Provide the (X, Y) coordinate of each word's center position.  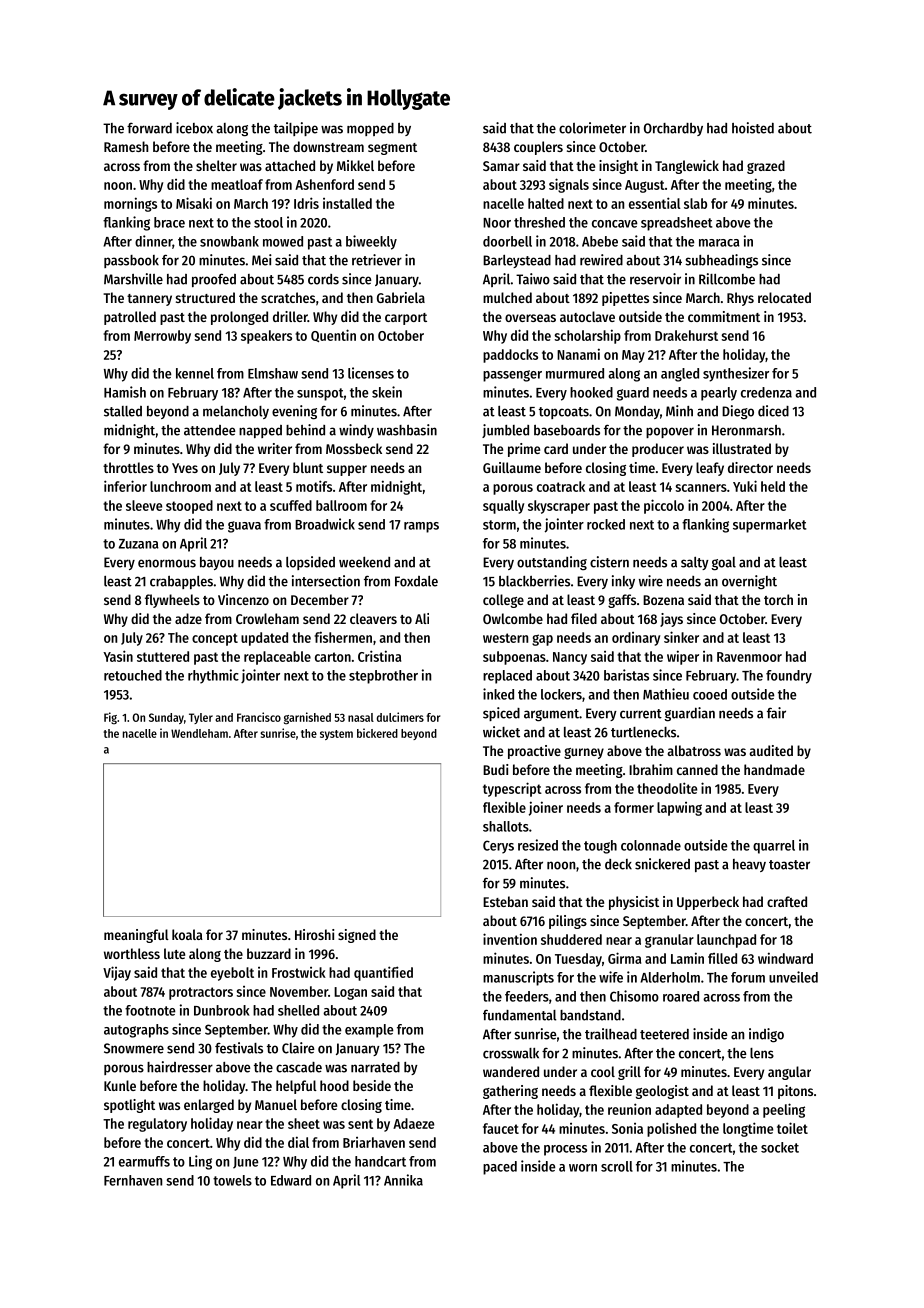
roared (681, 996)
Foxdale (416, 581)
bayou (217, 563)
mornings (130, 204)
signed (357, 936)
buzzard (269, 953)
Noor (497, 223)
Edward (291, 1180)
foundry (789, 677)
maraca (719, 243)
